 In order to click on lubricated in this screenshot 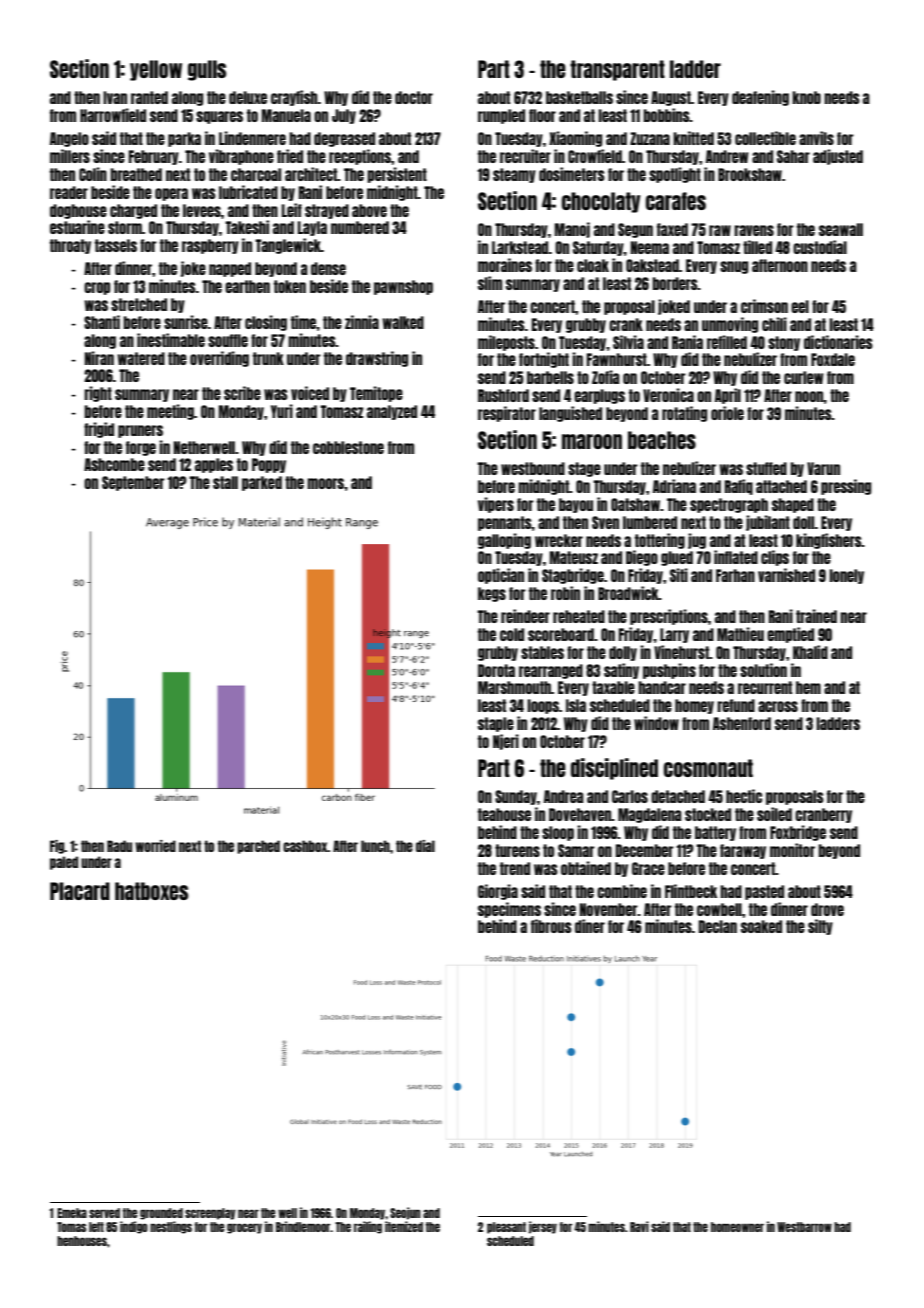, I will do `click(248, 192)`.
